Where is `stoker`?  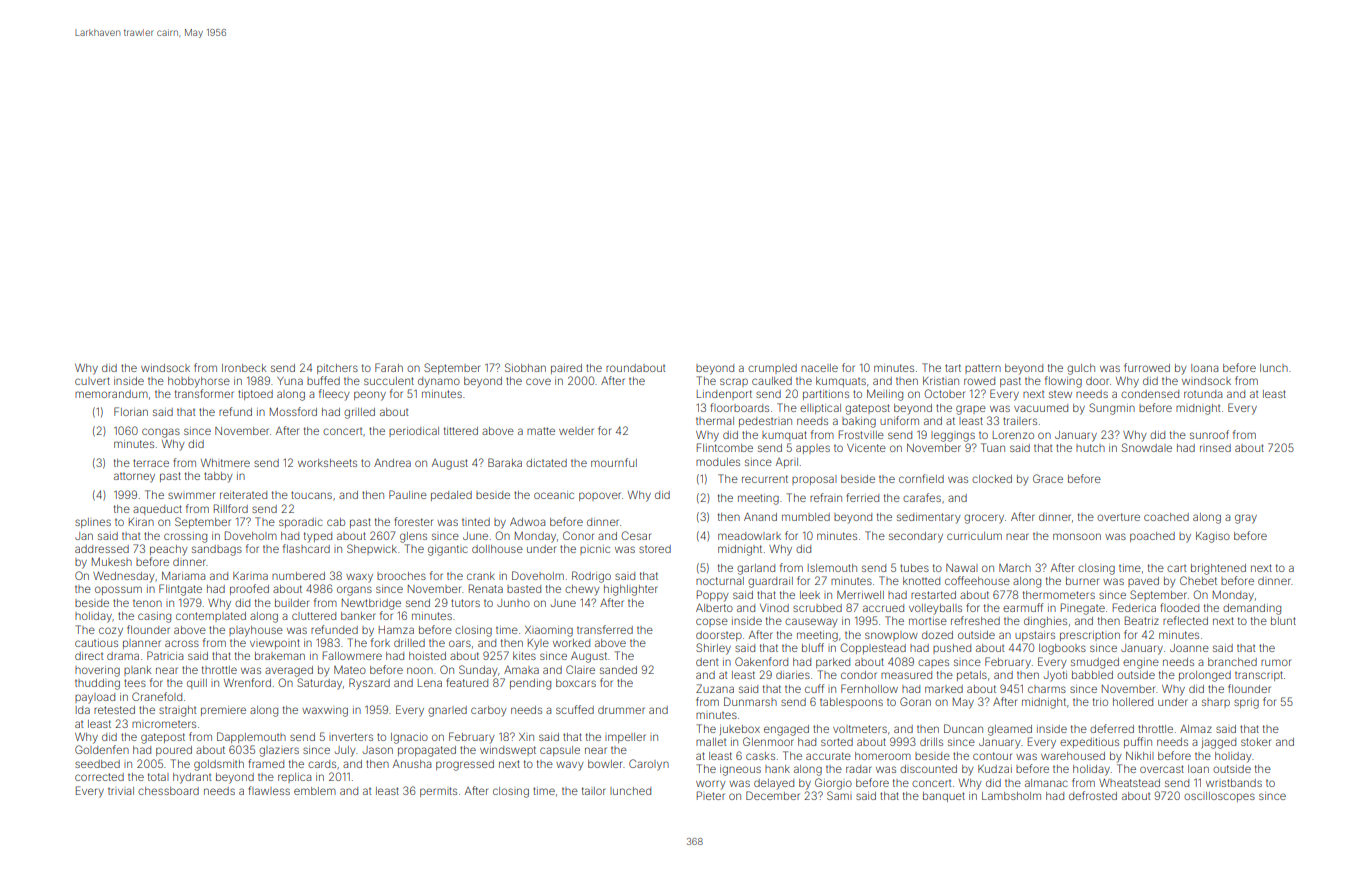 stoker is located at coordinates (1256, 742).
